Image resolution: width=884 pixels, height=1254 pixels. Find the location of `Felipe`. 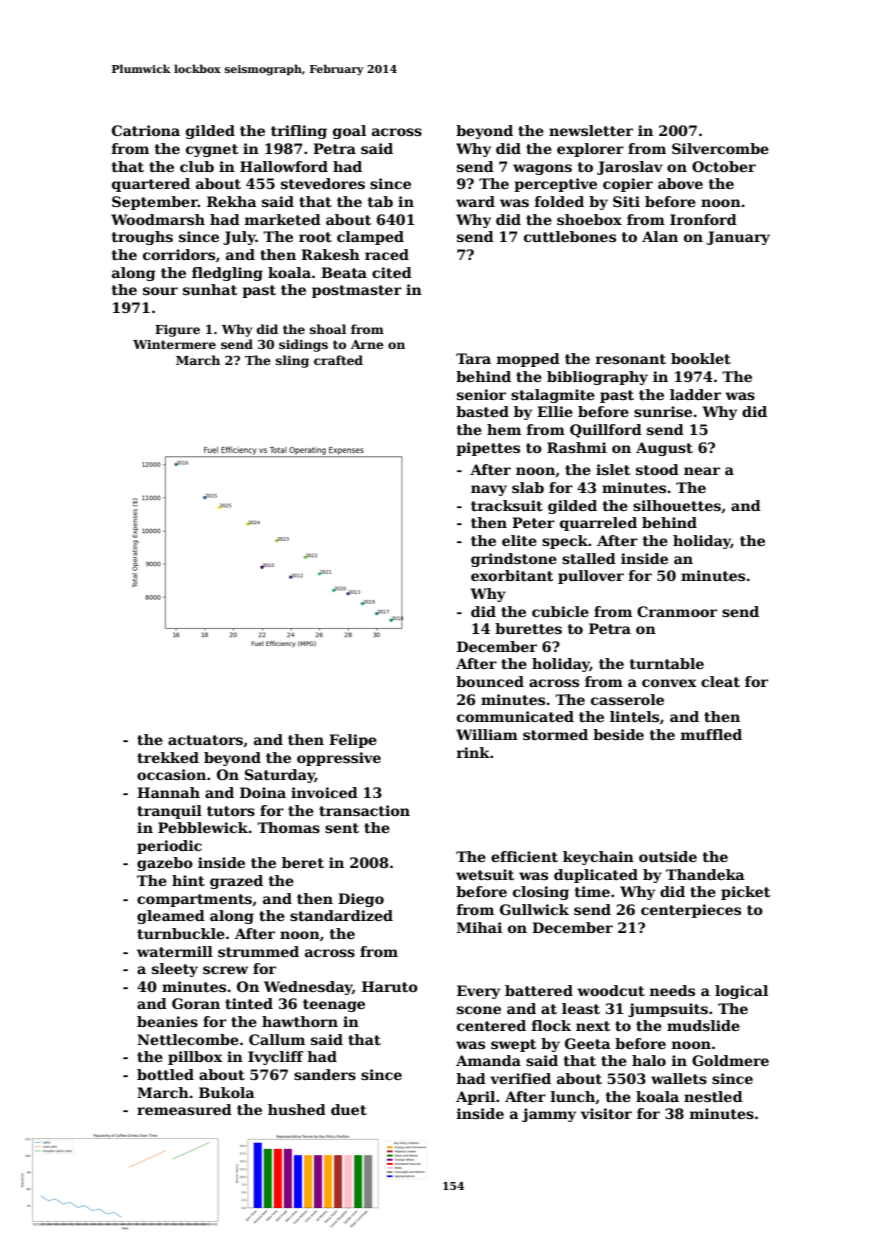

Felipe is located at coordinates (353, 741).
